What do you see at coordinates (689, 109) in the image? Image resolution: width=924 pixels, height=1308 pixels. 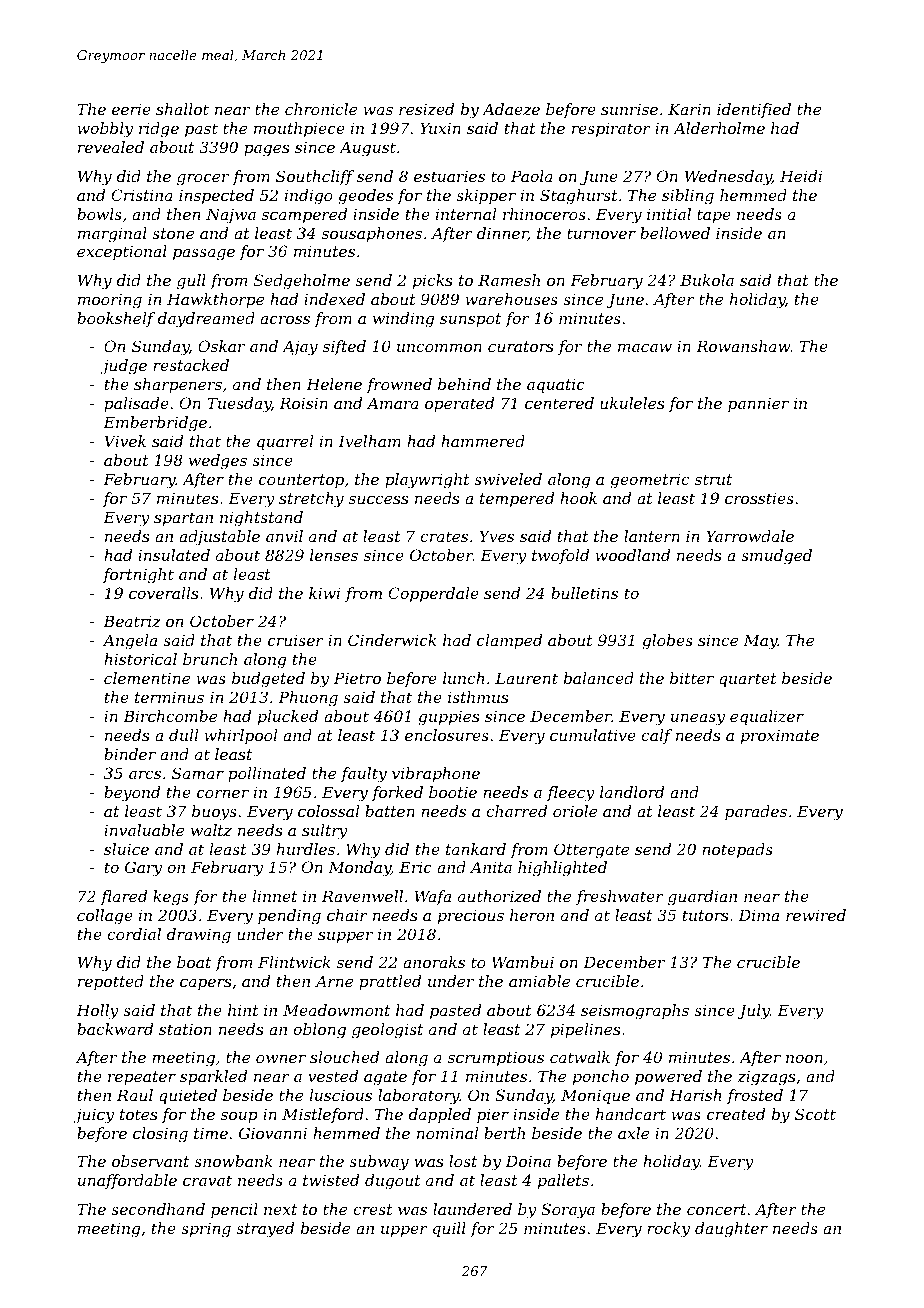 I see `Karin` at bounding box center [689, 109].
